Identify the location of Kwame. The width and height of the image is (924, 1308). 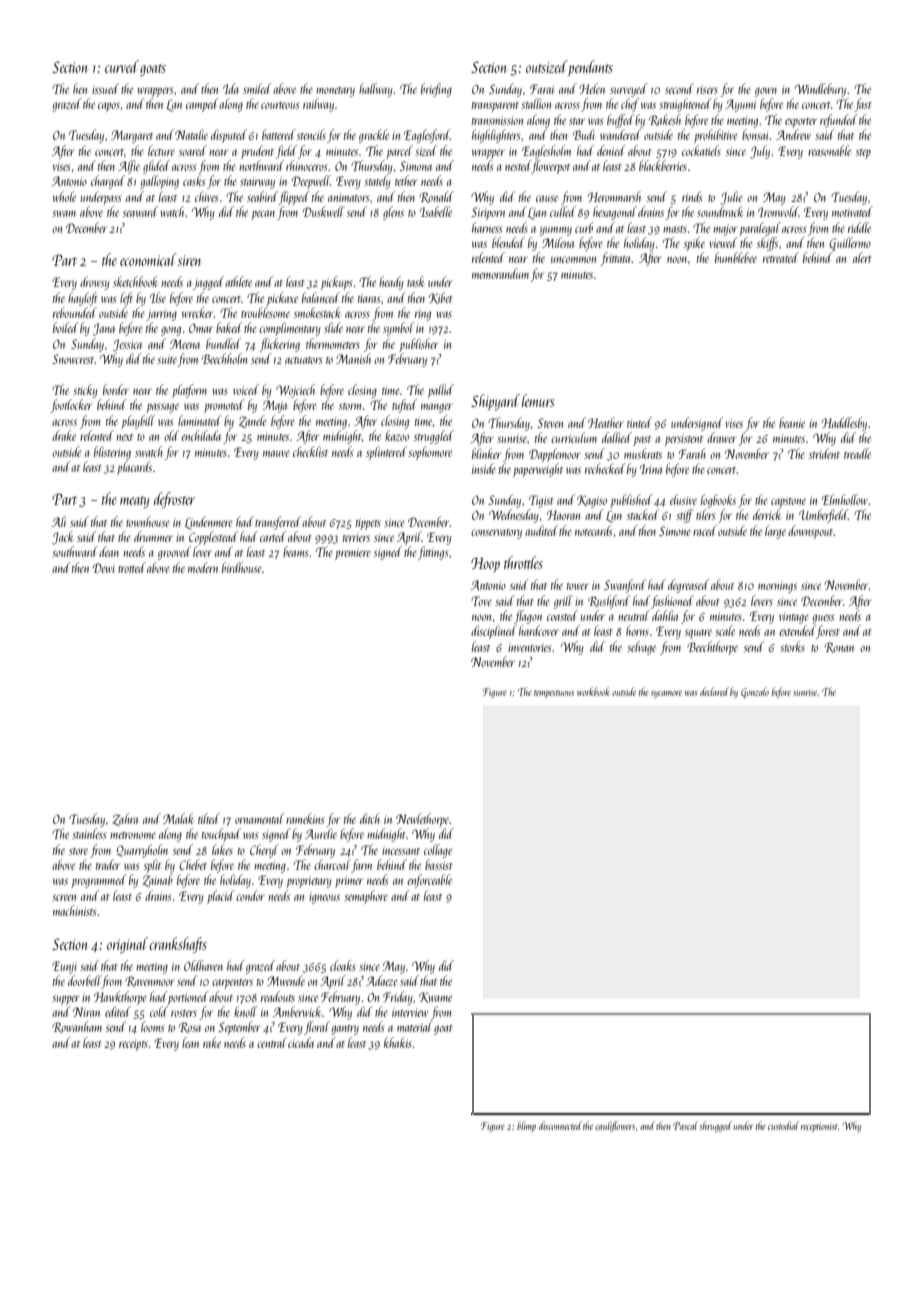
(435, 997).
